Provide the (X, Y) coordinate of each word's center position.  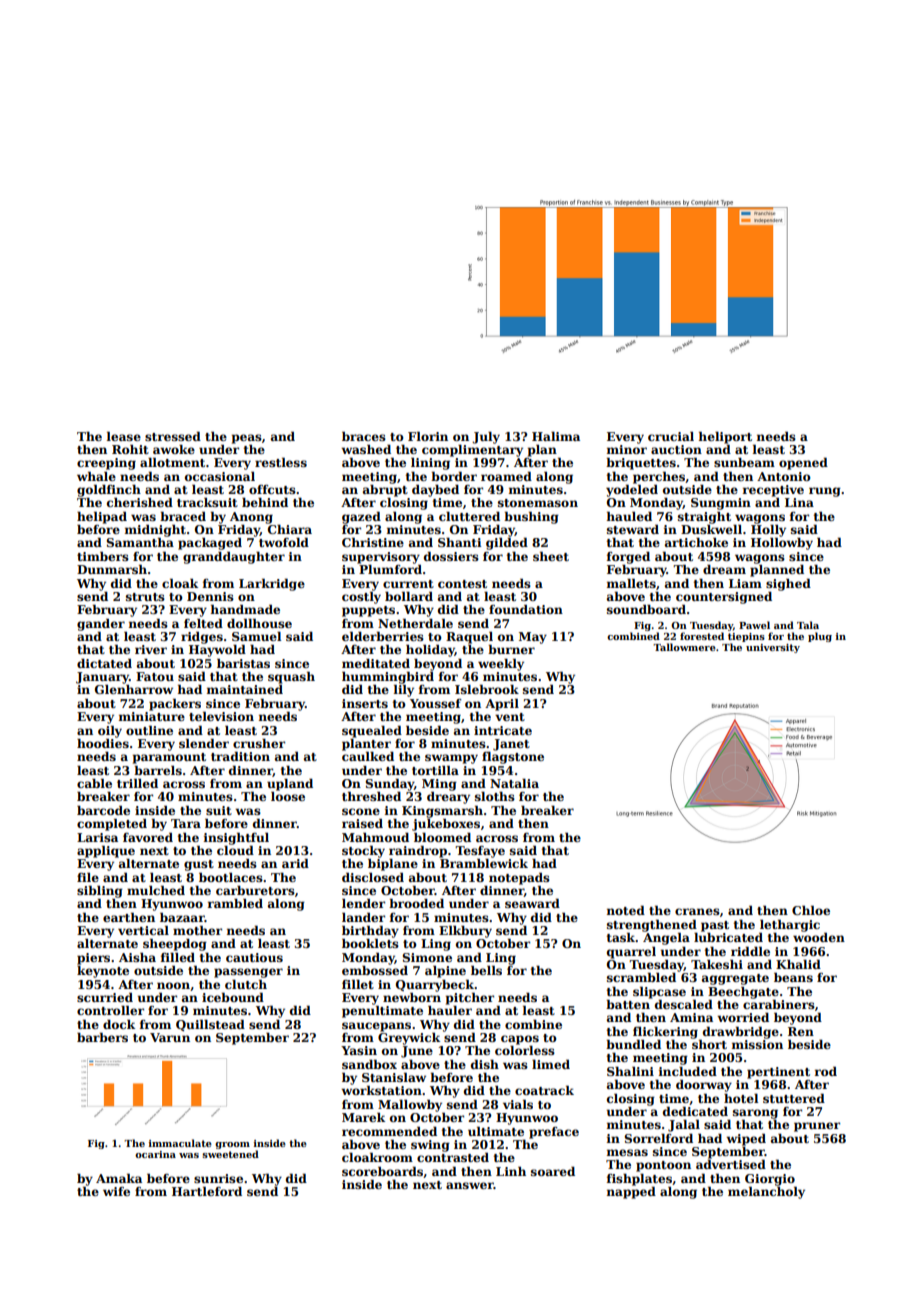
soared (553, 1171)
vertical (143, 930)
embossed (375, 970)
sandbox (369, 1064)
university (773, 648)
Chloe (811, 910)
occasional (220, 476)
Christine (373, 542)
